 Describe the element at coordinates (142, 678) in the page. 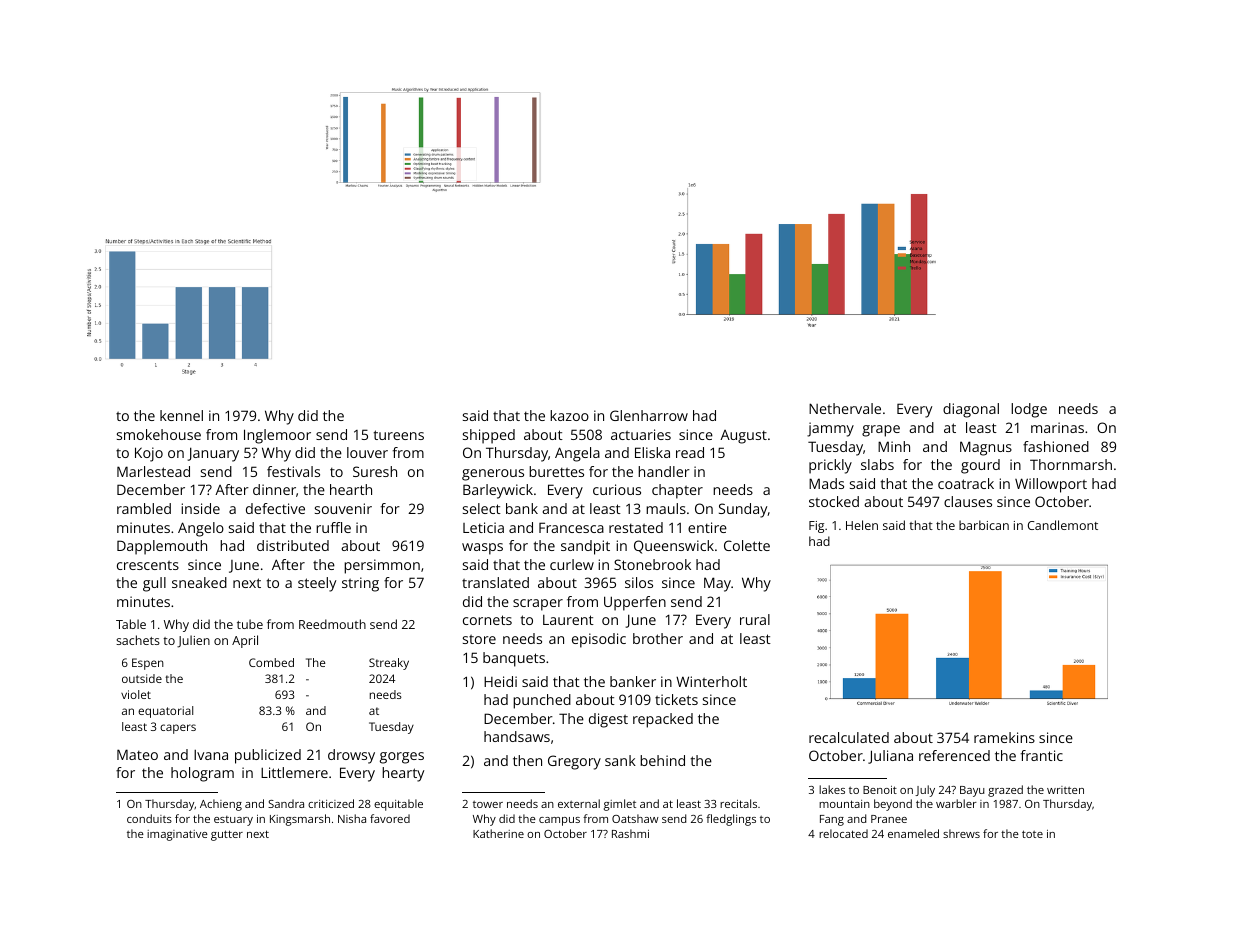

I see `outside` at that location.
